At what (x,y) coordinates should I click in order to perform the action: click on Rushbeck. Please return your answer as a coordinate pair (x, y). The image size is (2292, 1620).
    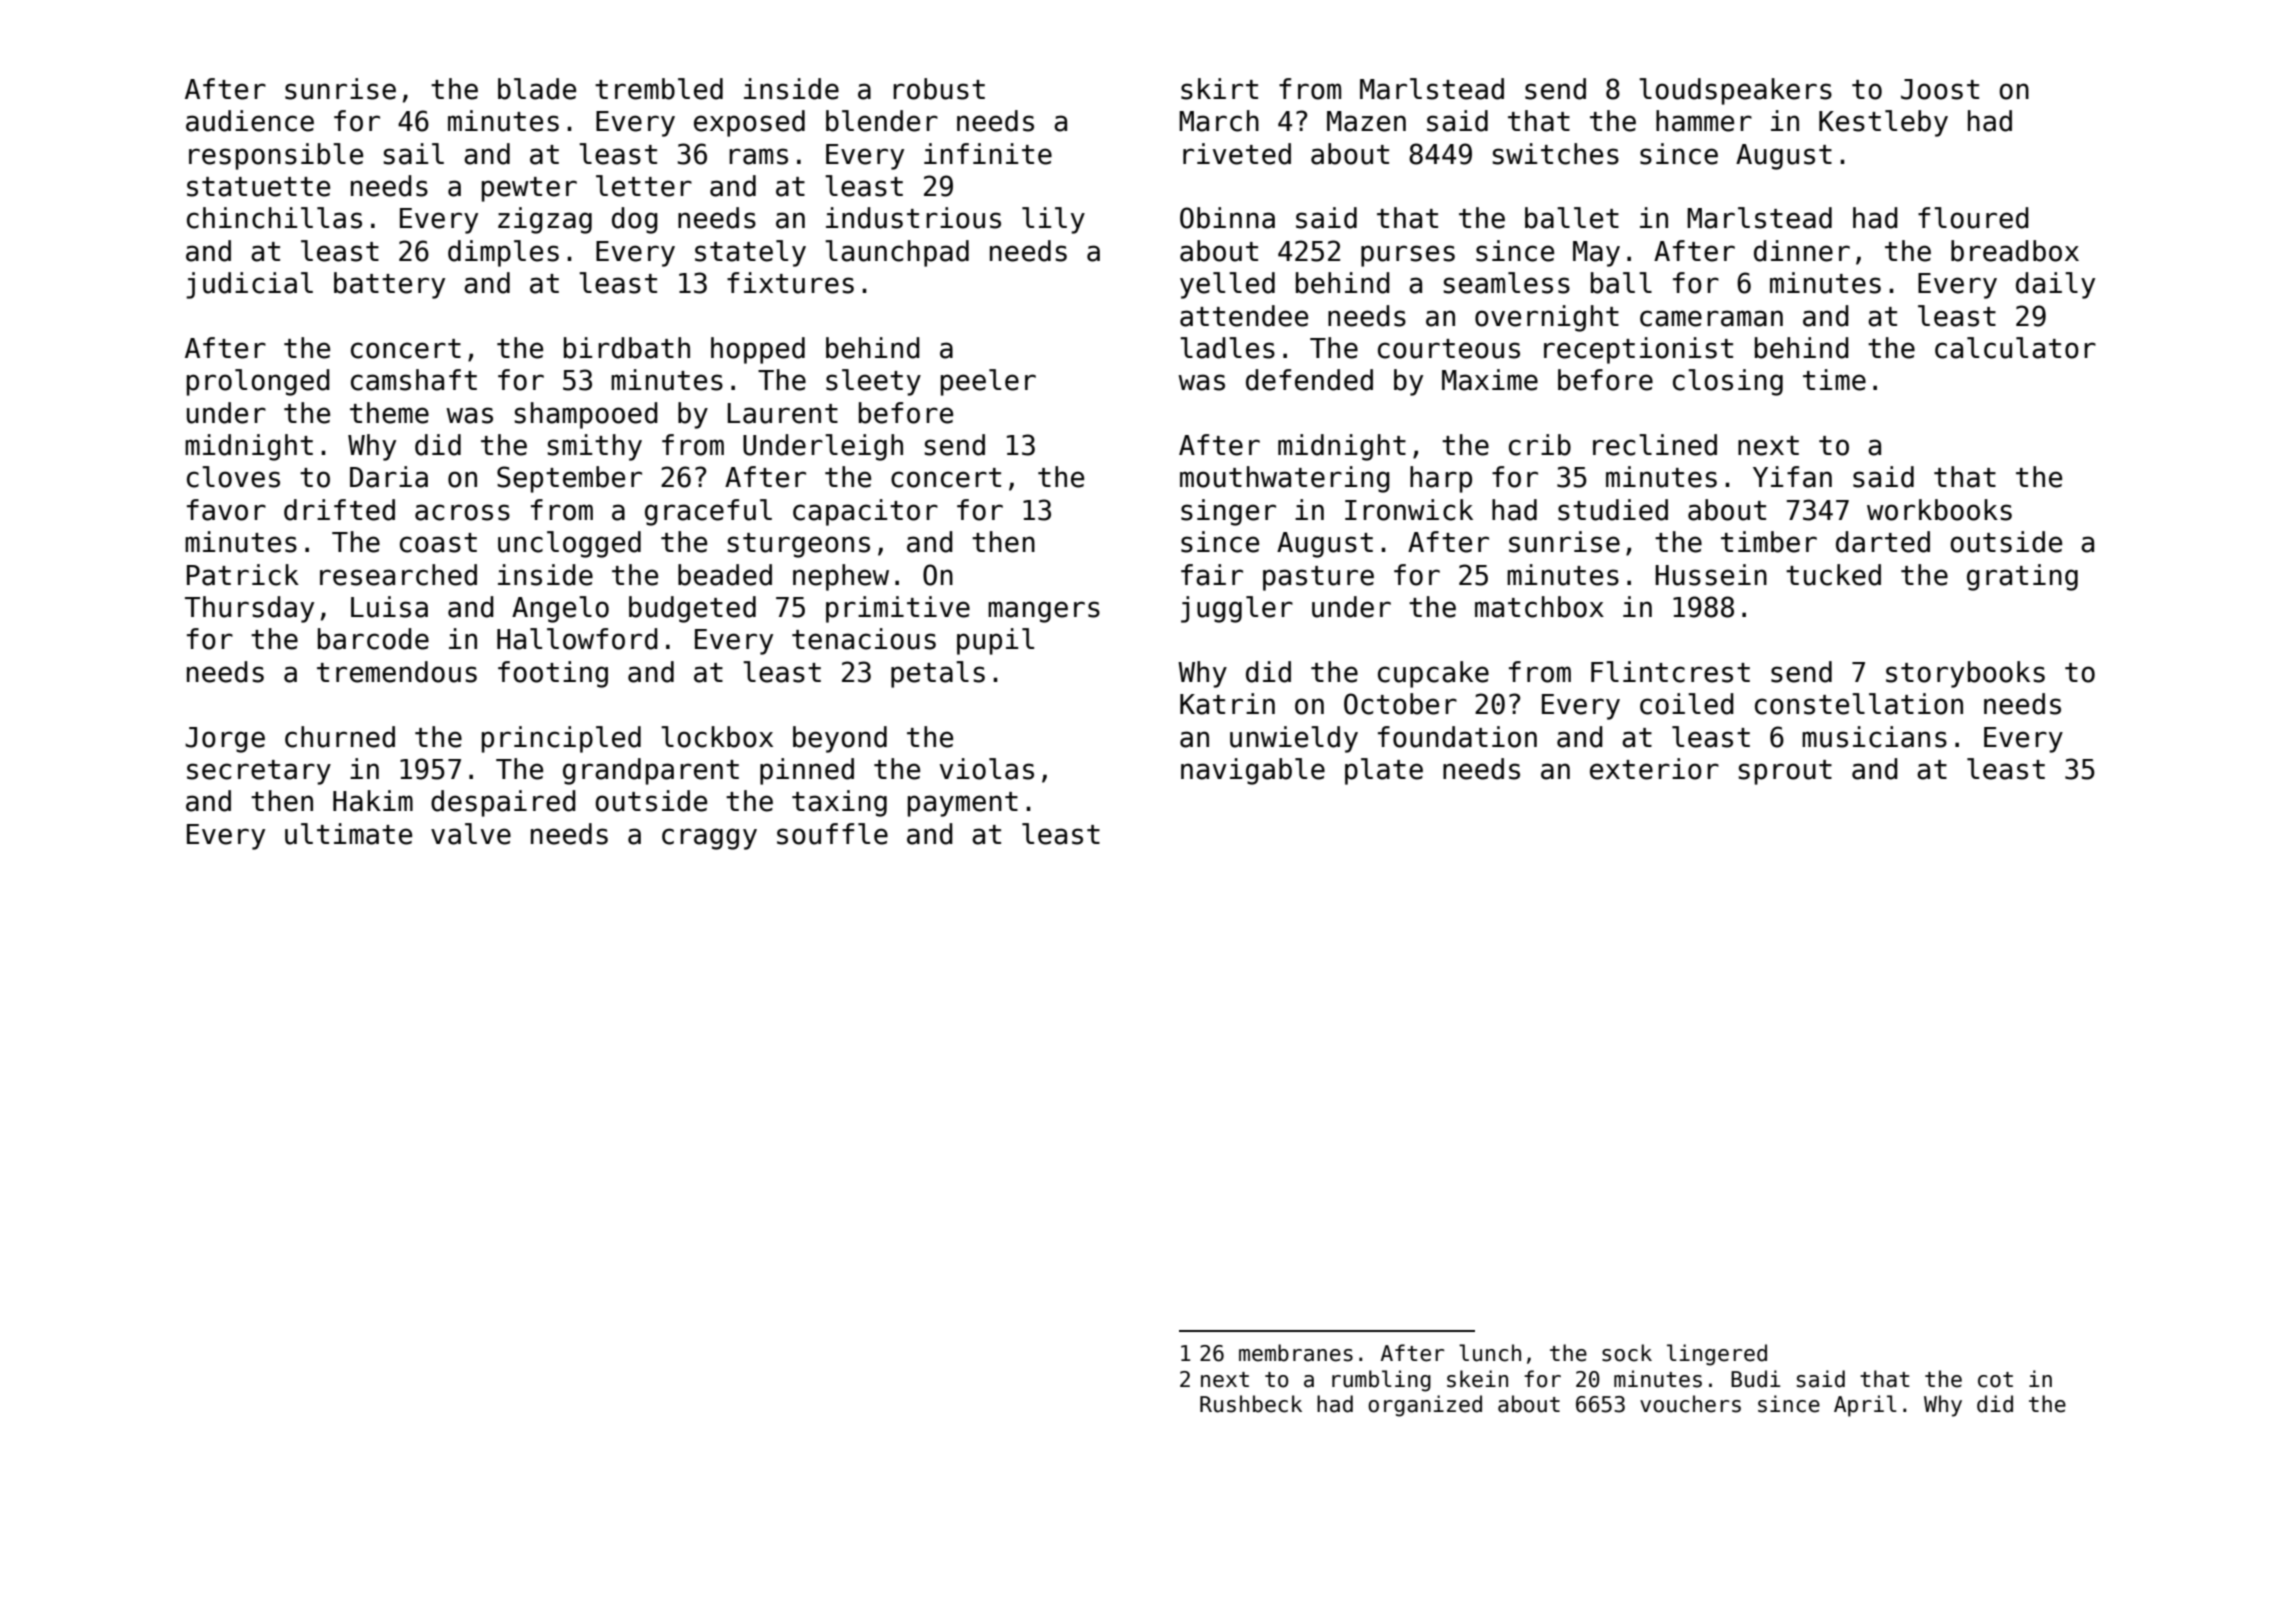
    Looking at the image, I should click on (1251, 1404).
